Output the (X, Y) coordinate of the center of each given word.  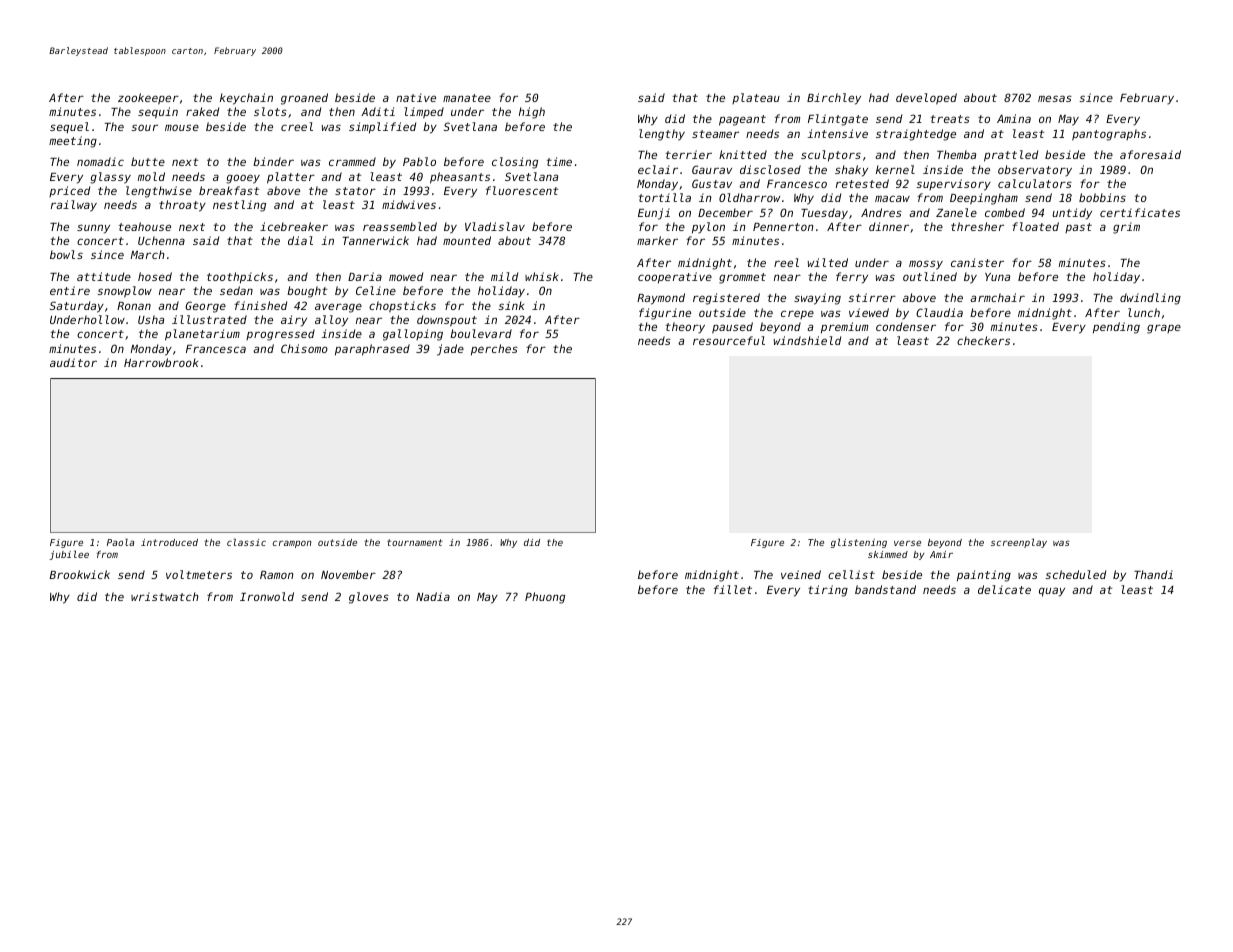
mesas (1055, 98)
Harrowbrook (161, 362)
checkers (983, 340)
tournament (415, 542)
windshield (807, 340)
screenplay (1019, 543)
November (348, 574)
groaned (304, 99)
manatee (467, 98)
